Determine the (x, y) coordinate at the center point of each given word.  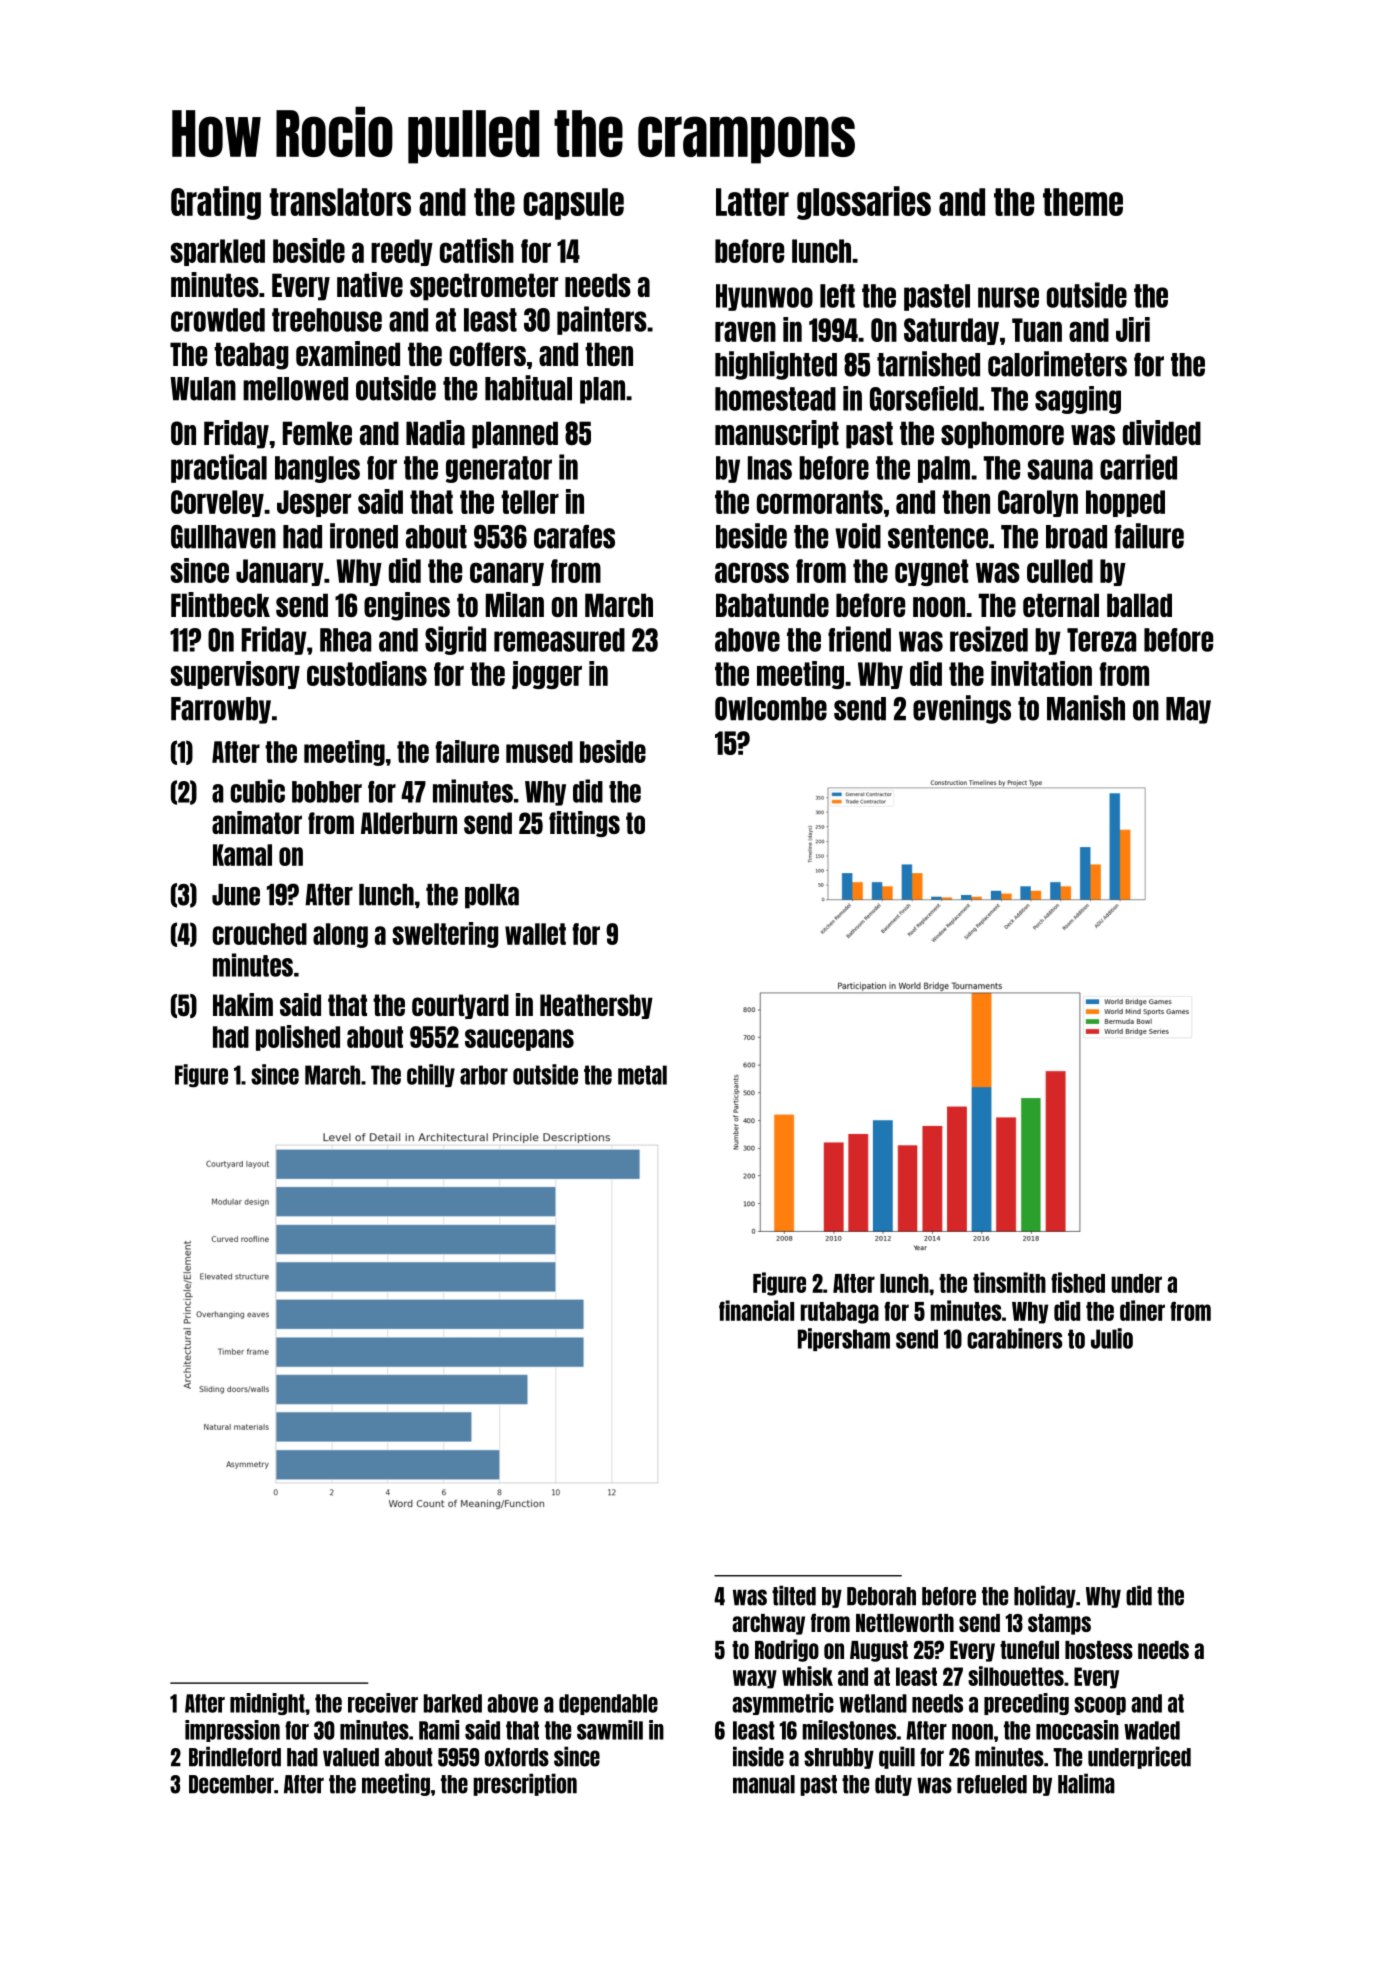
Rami (439, 1730)
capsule (573, 204)
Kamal (242, 855)
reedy (402, 252)
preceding (1026, 1704)
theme (1083, 202)
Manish (1086, 708)
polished (298, 1038)
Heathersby (596, 1006)
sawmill (610, 1730)
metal (642, 1075)
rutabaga (840, 1313)
